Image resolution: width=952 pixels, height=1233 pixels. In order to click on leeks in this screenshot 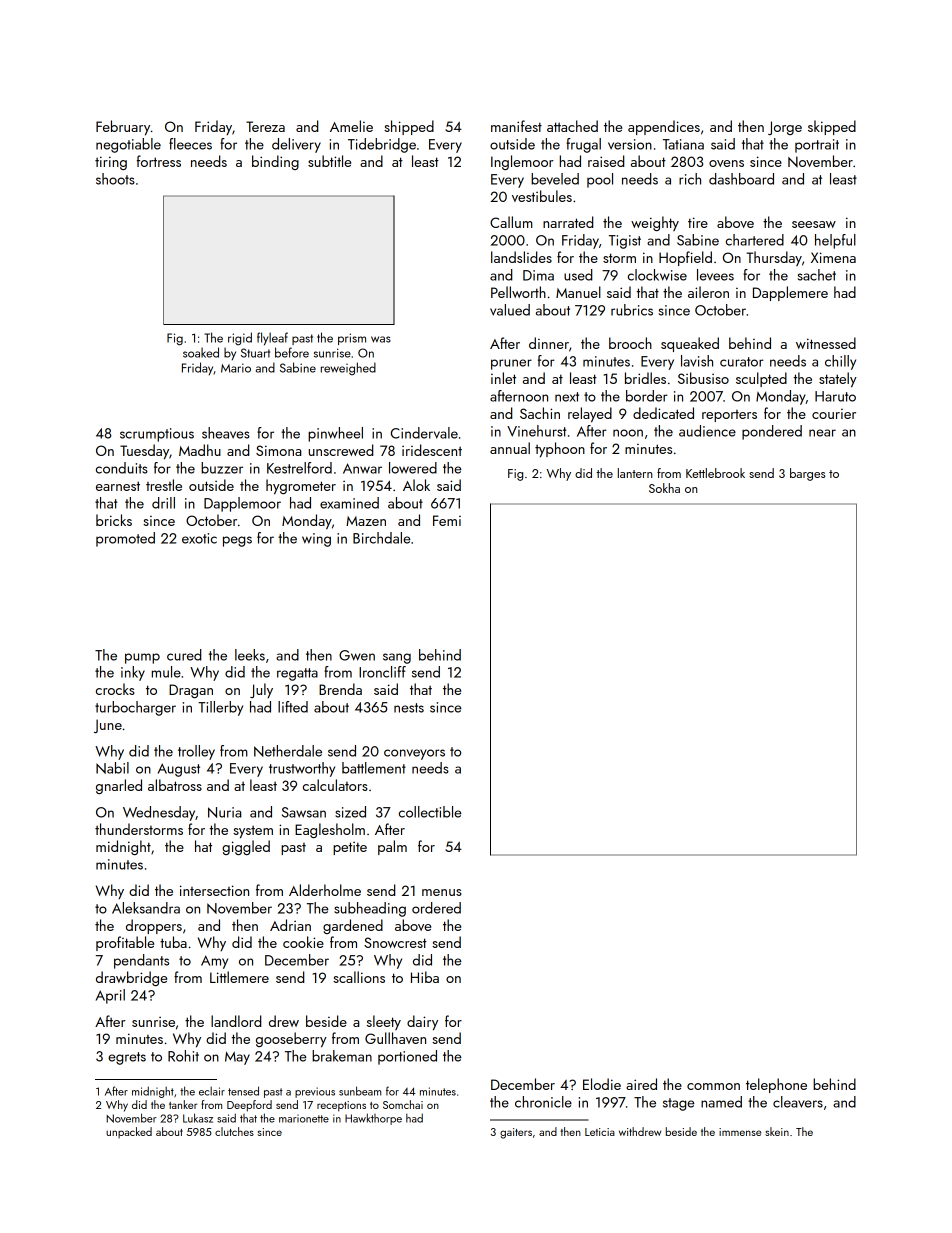, I will do `click(250, 655)`.
